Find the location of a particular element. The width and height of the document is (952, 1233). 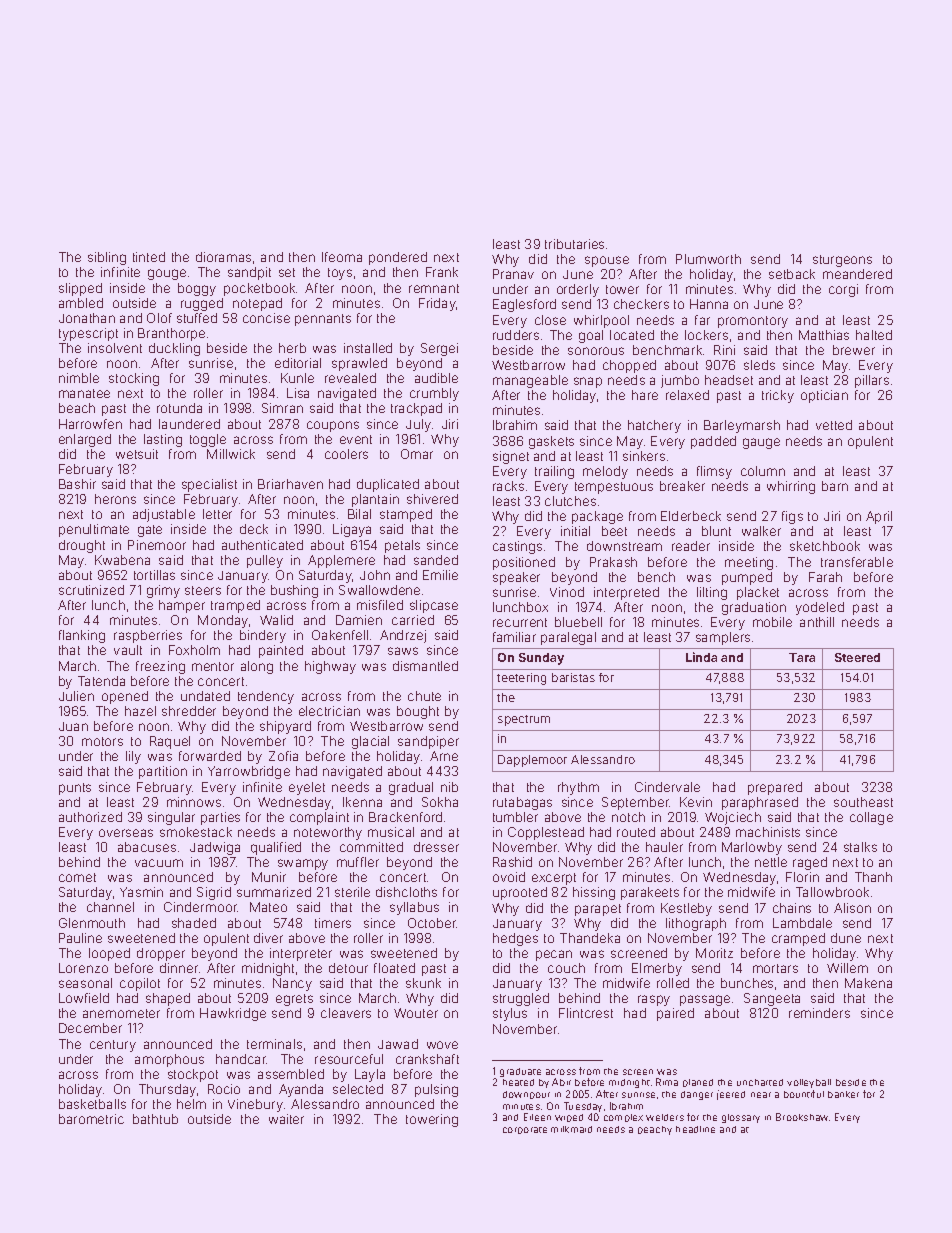

Plumworth is located at coordinates (708, 259).
